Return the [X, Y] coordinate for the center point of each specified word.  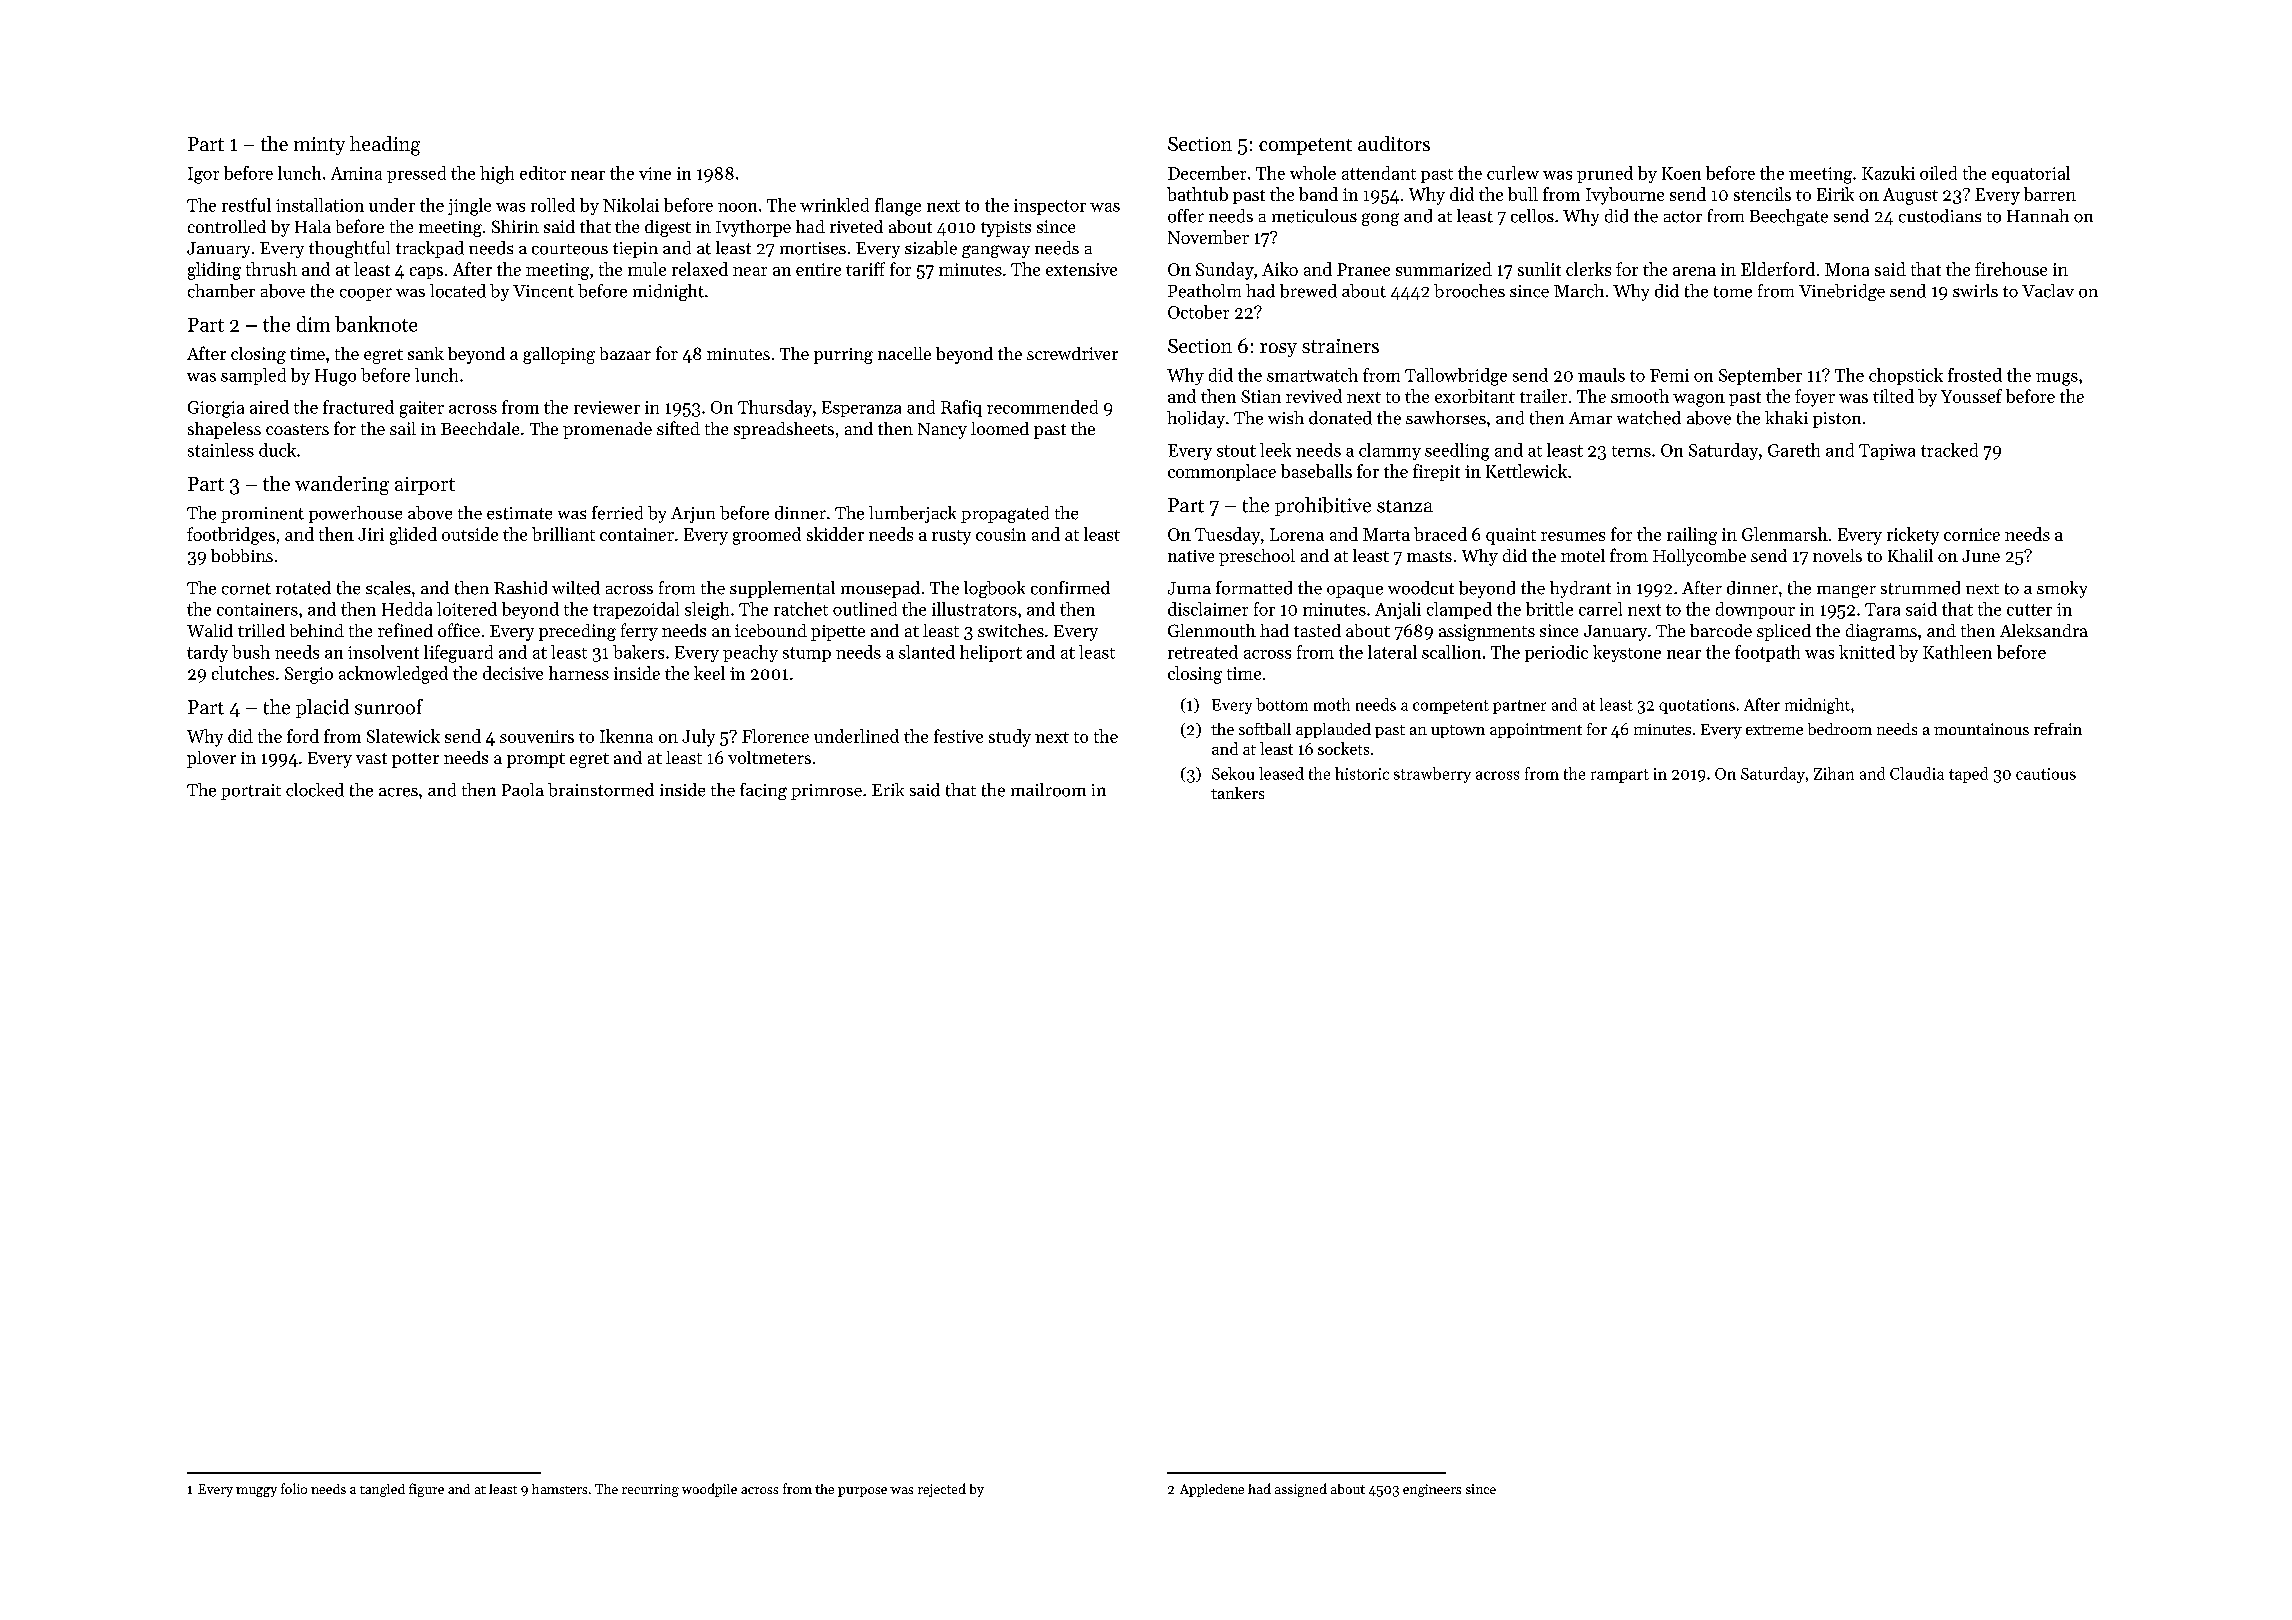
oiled [1938, 173]
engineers [1432, 1490]
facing [763, 791]
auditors [1394, 143]
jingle [469, 207]
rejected [942, 1490]
